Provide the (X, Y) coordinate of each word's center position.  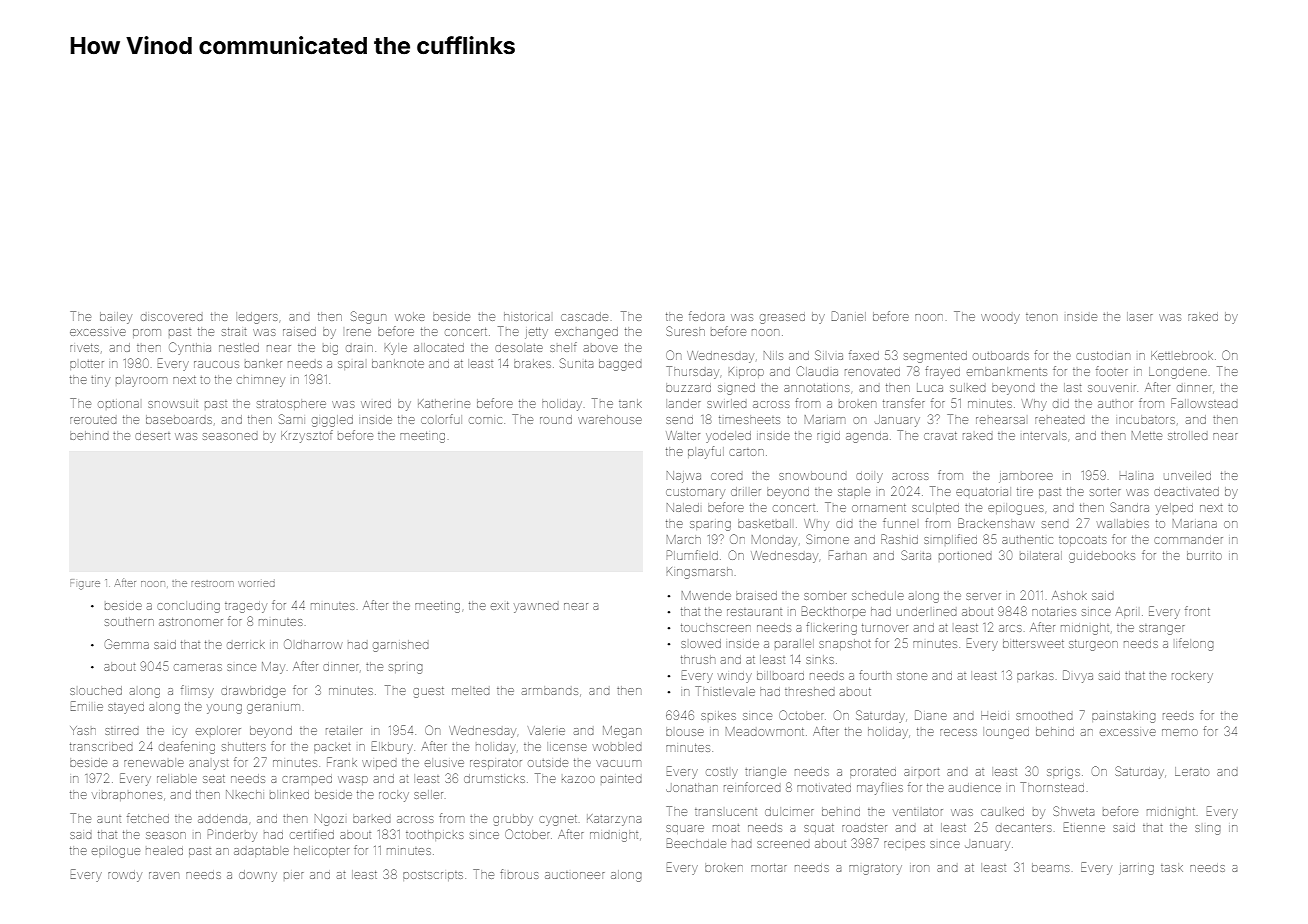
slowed (701, 643)
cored (727, 476)
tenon (1041, 317)
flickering (832, 628)
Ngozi (329, 820)
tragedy (246, 607)
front (1197, 611)
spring (406, 669)
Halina (1136, 476)
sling (1208, 830)
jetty (536, 333)
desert (152, 436)
